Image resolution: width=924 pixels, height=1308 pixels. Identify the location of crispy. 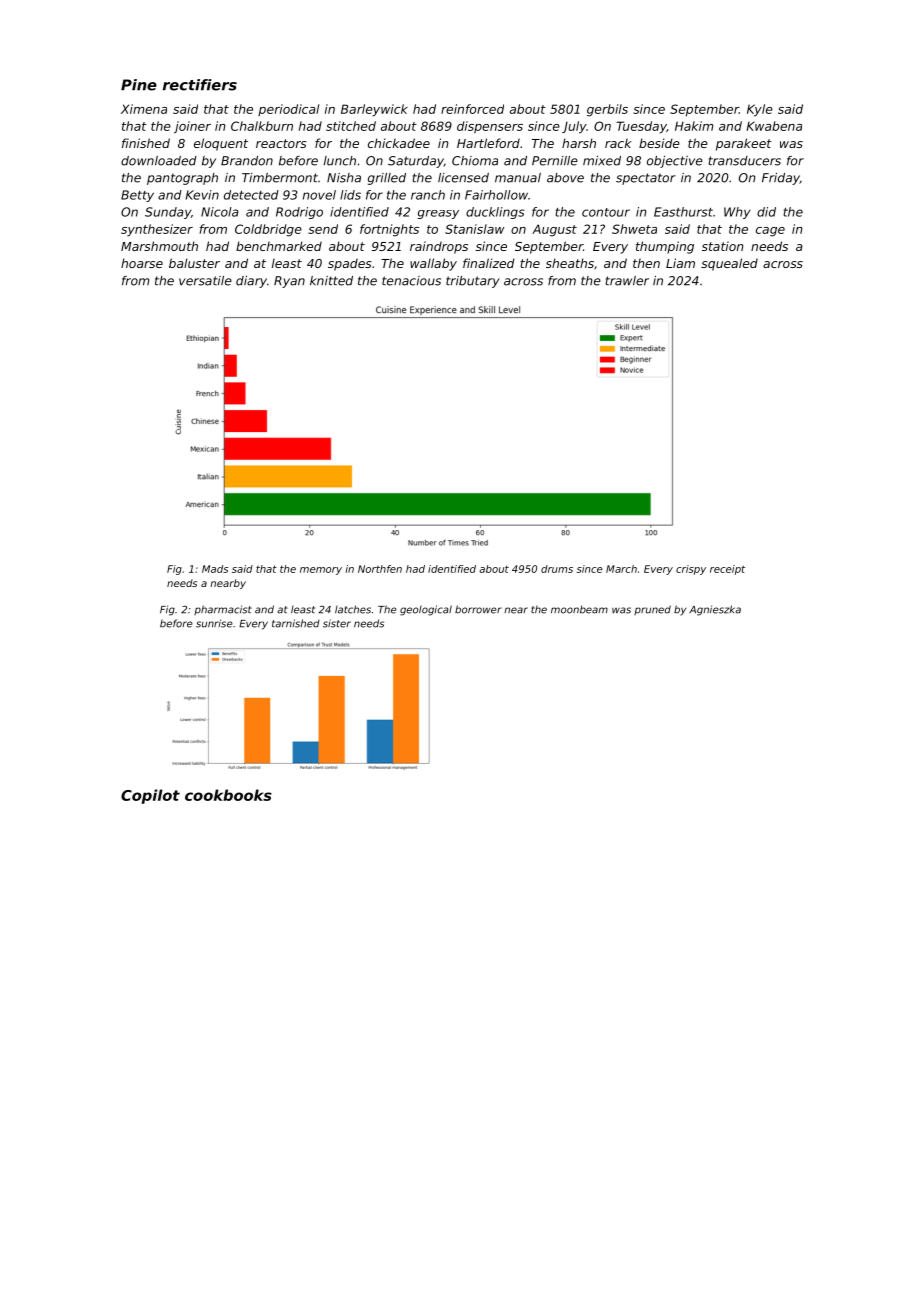
(691, 570).
